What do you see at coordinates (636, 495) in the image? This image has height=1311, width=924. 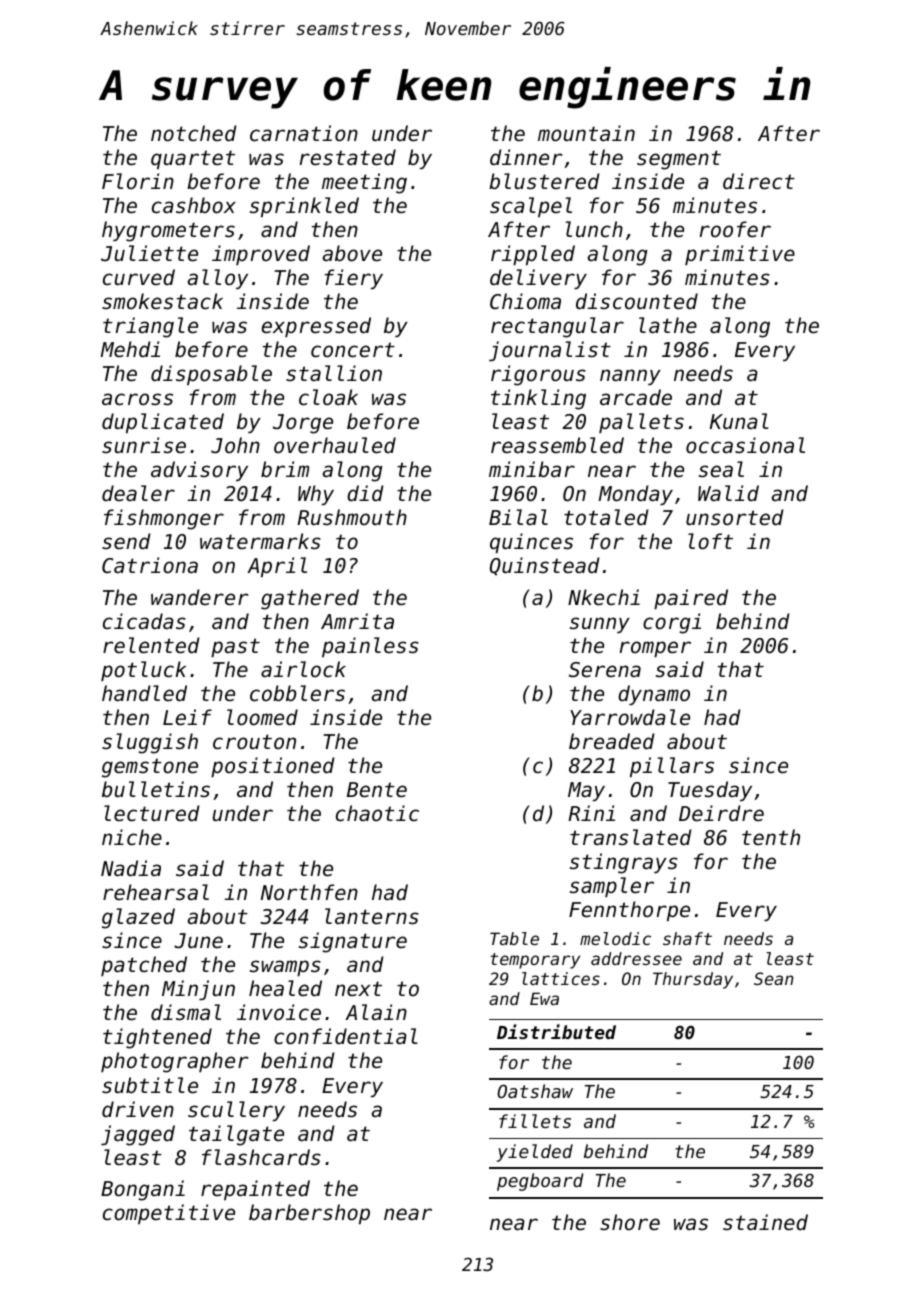 I see `Monday` at bounding box center [636, 495].
